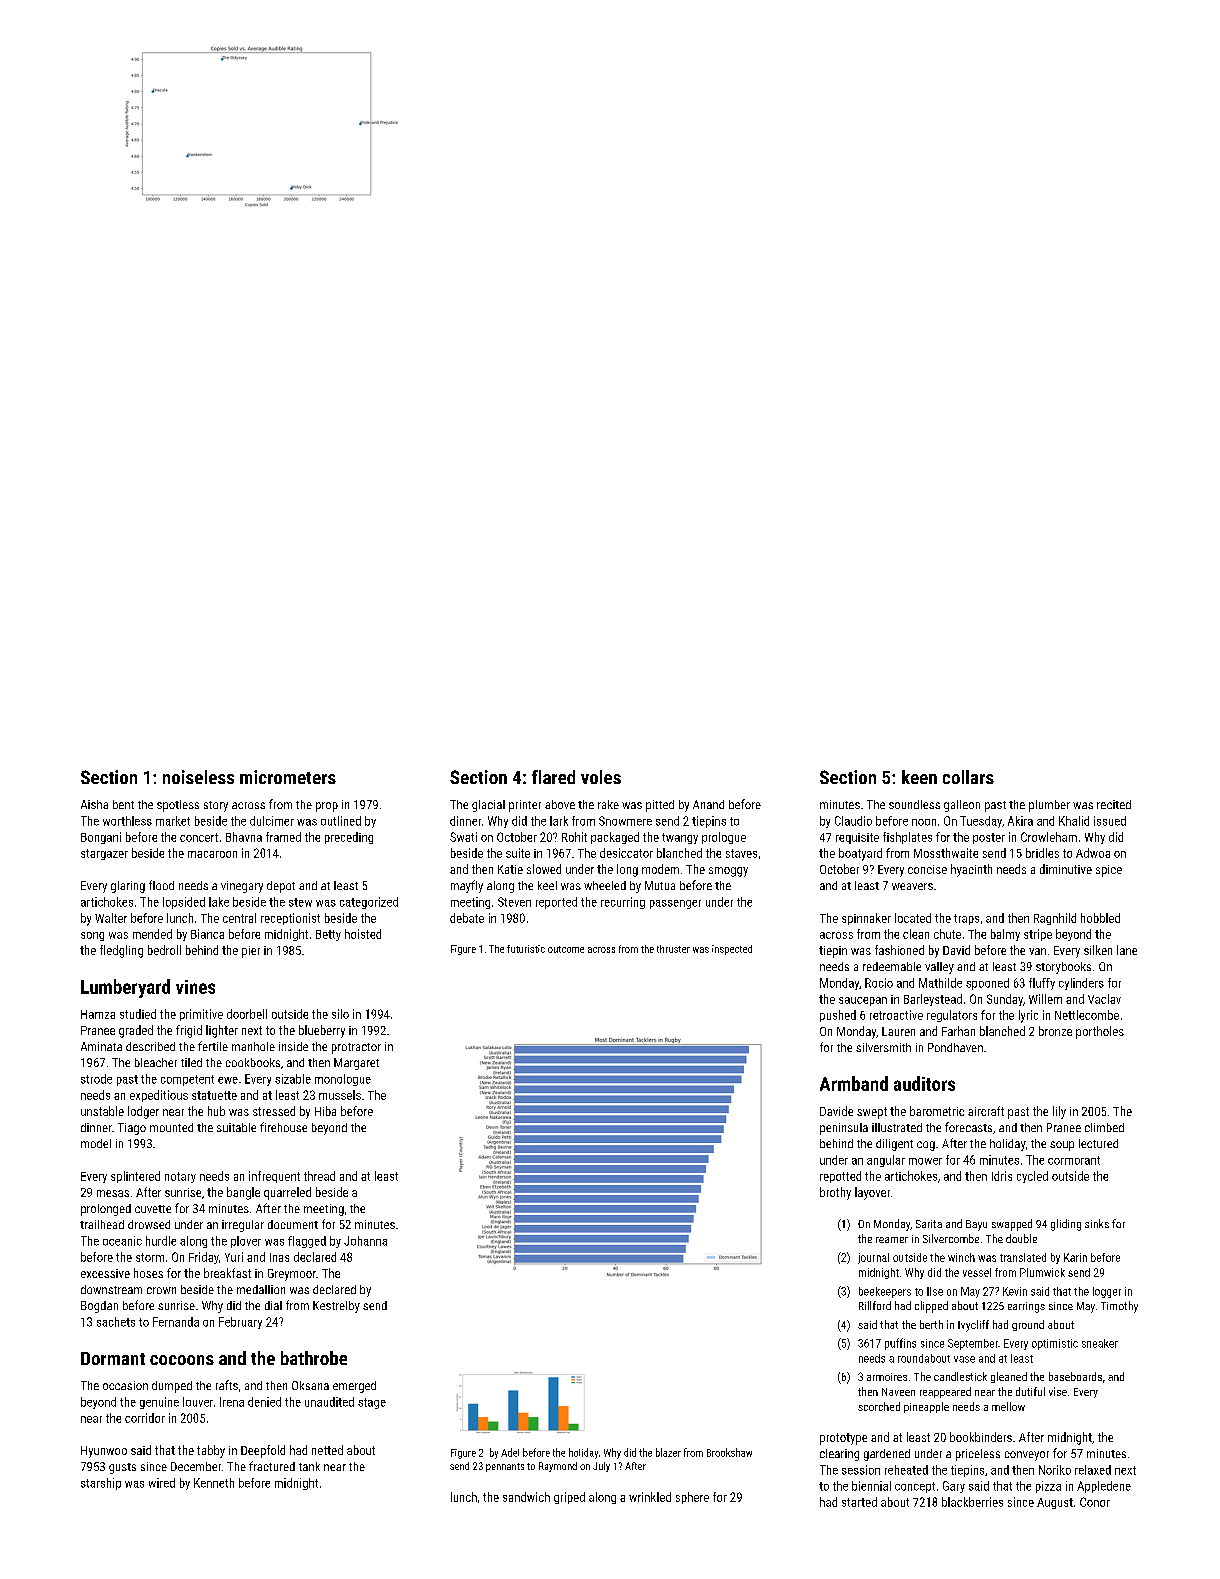  Describe the element at coordinates (866, 919) in the screenshot. I see `spinnaker` at that location.
